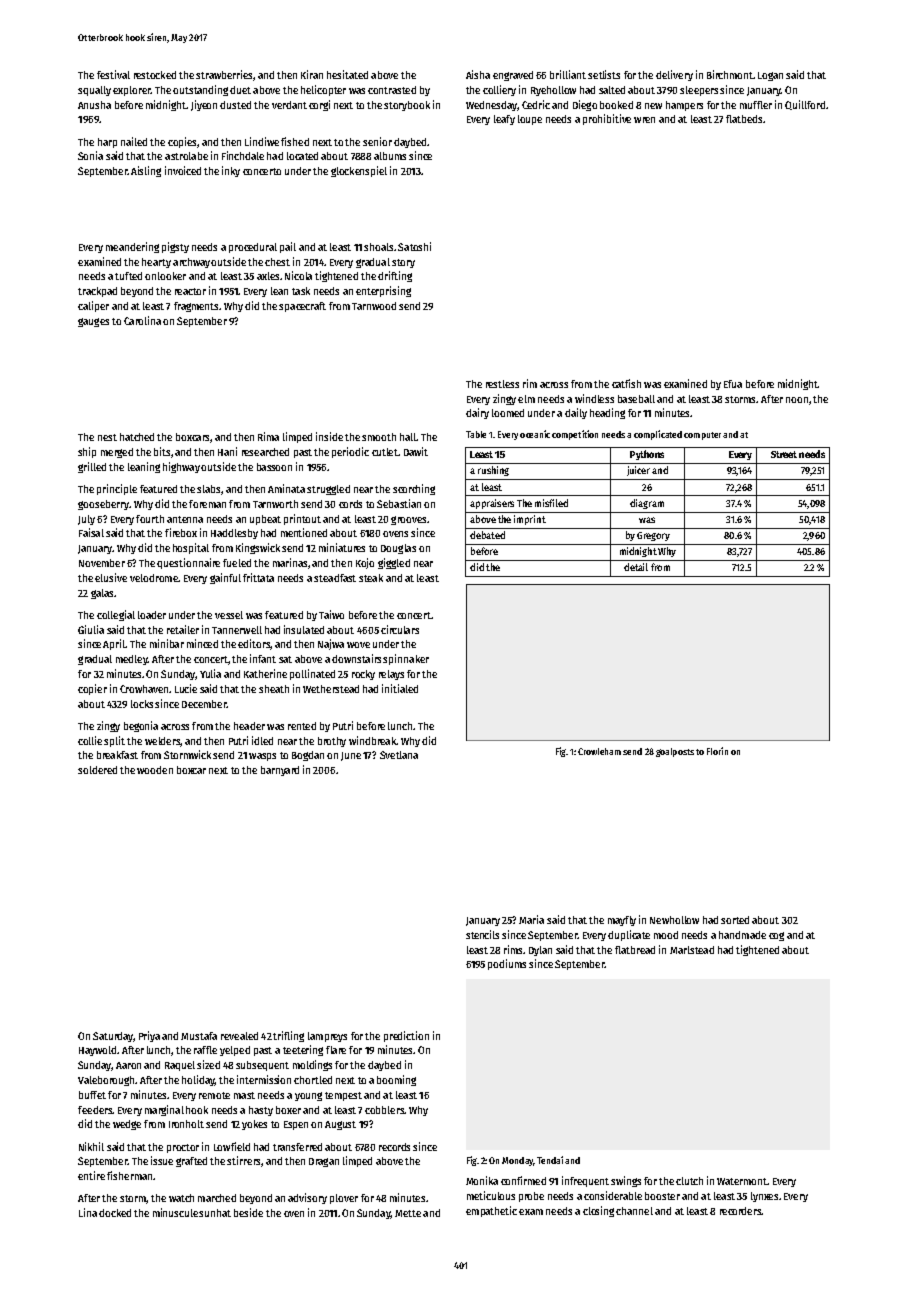 This page has width=908, height=1316. What do you see at coordinates (234, 534) in the page?
I see `Haddlesby` at bounding box center [234, 534].
